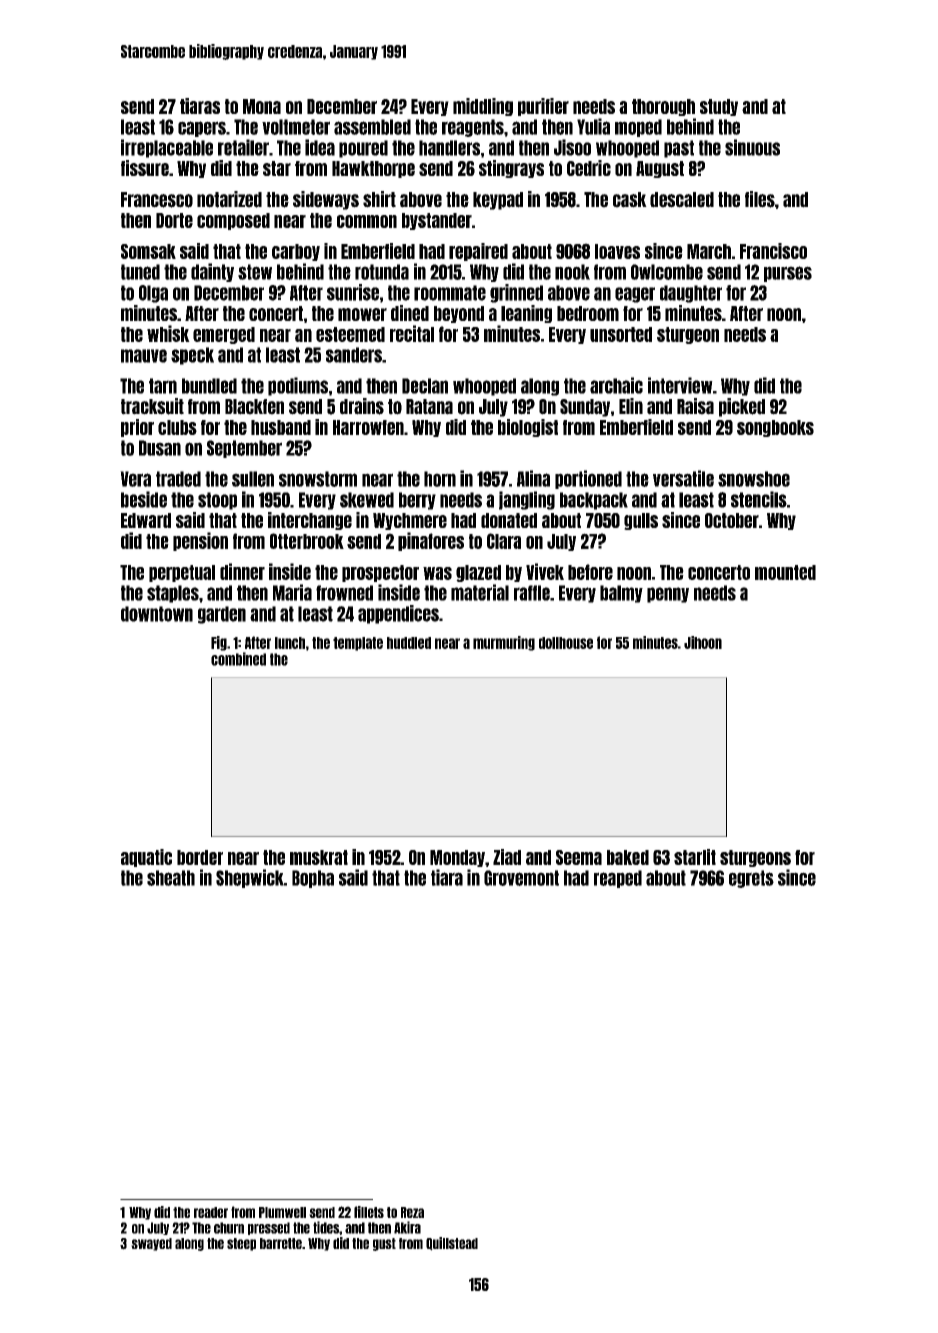 Image resolution: width=938 pixels, height=1333 pixels. Describe the element at coordinates (719, 107) in the screenshot. I see `study` at that location.
